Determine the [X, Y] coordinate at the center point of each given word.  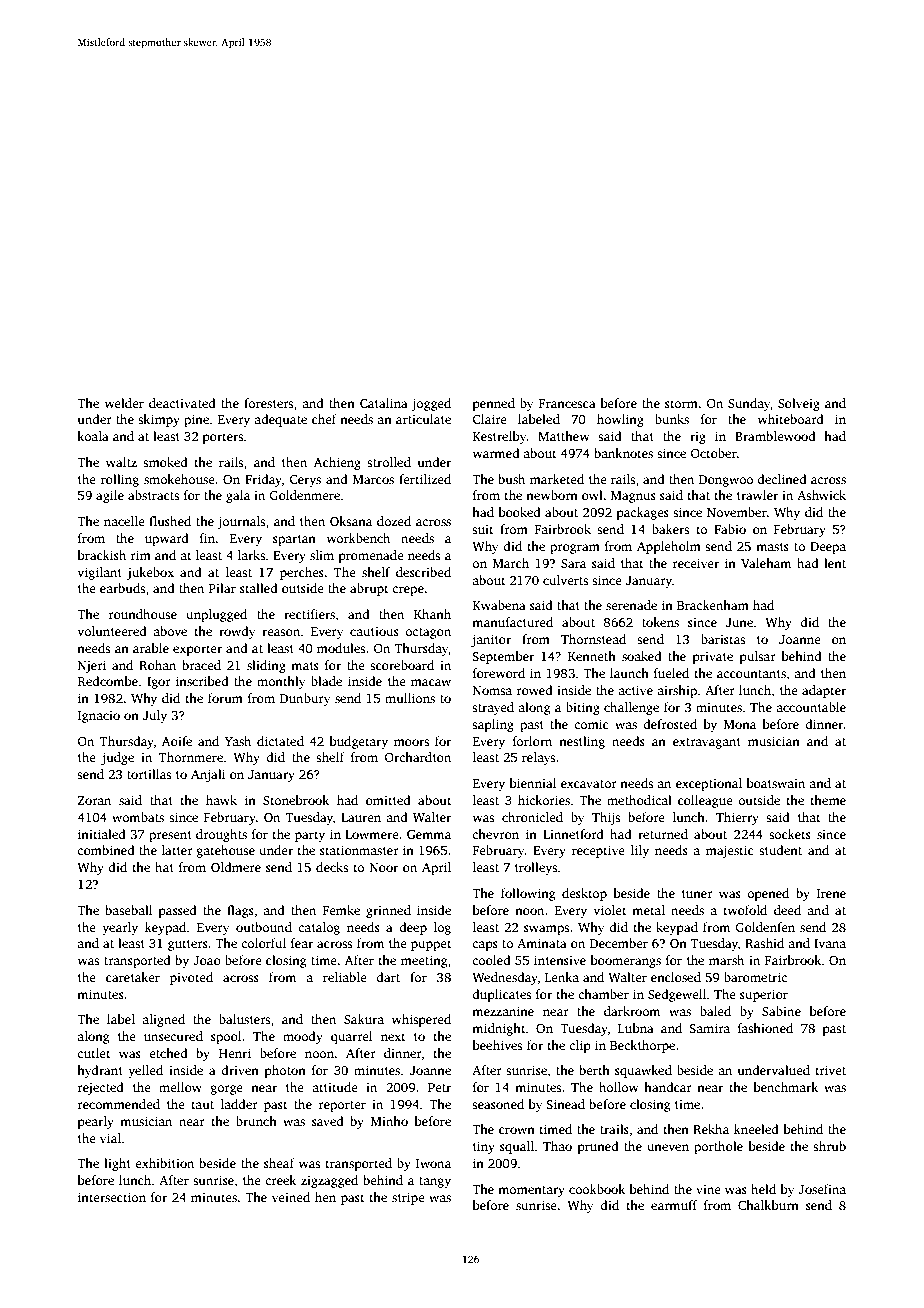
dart [388, 977]
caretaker [133, 977]
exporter [197, 650]
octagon [428, 633]
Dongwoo [726, 481]
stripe [408, 1198]
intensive [560, 960]
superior [764, 995]
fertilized [425, 479]
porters [223, 438]
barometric [755, 977]
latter [177, 850]
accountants [751, 674]
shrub [829, 1146]
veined [291, 1197]
